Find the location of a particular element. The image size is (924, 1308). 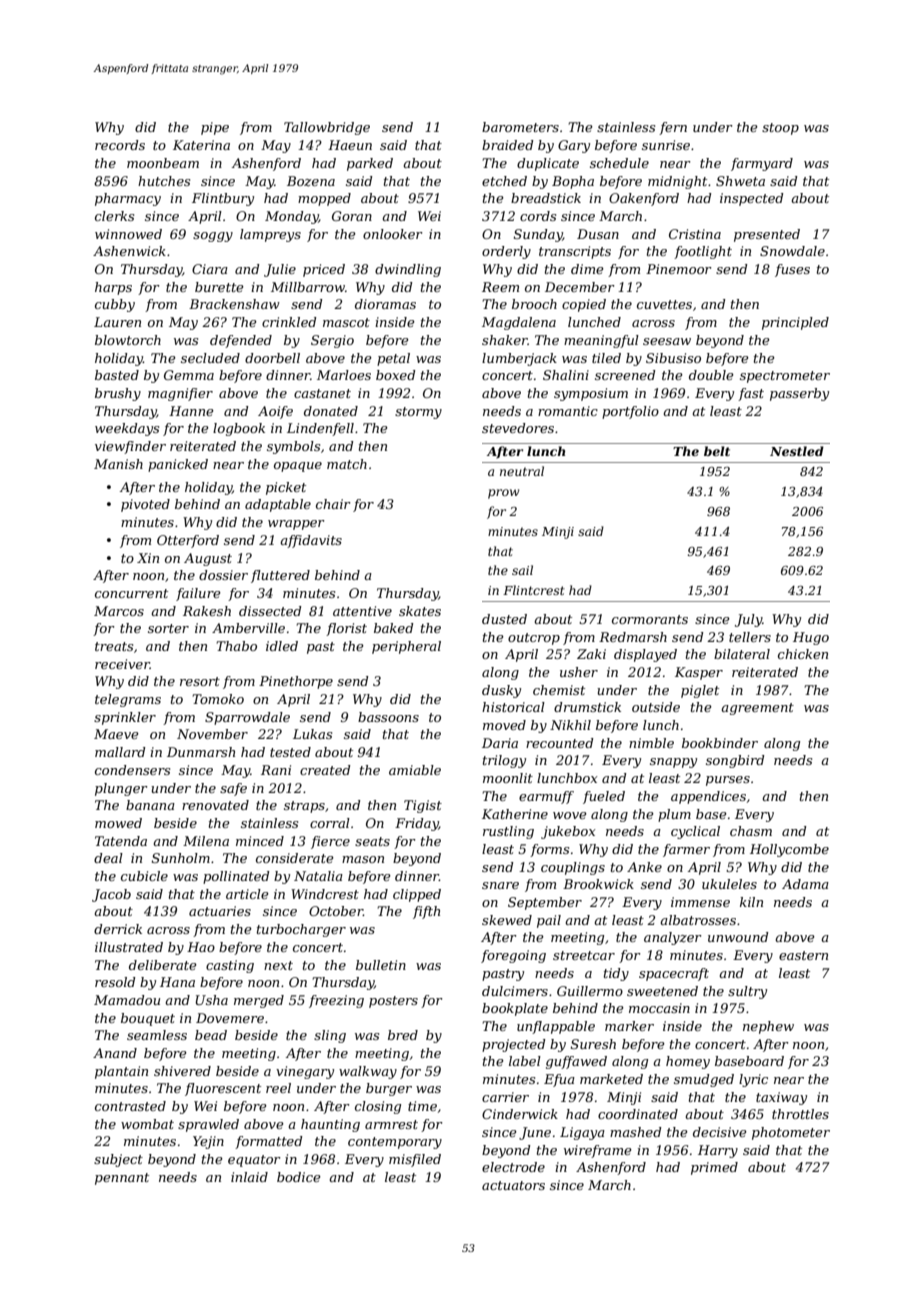

songbird is located at coordinates (735, 761).
